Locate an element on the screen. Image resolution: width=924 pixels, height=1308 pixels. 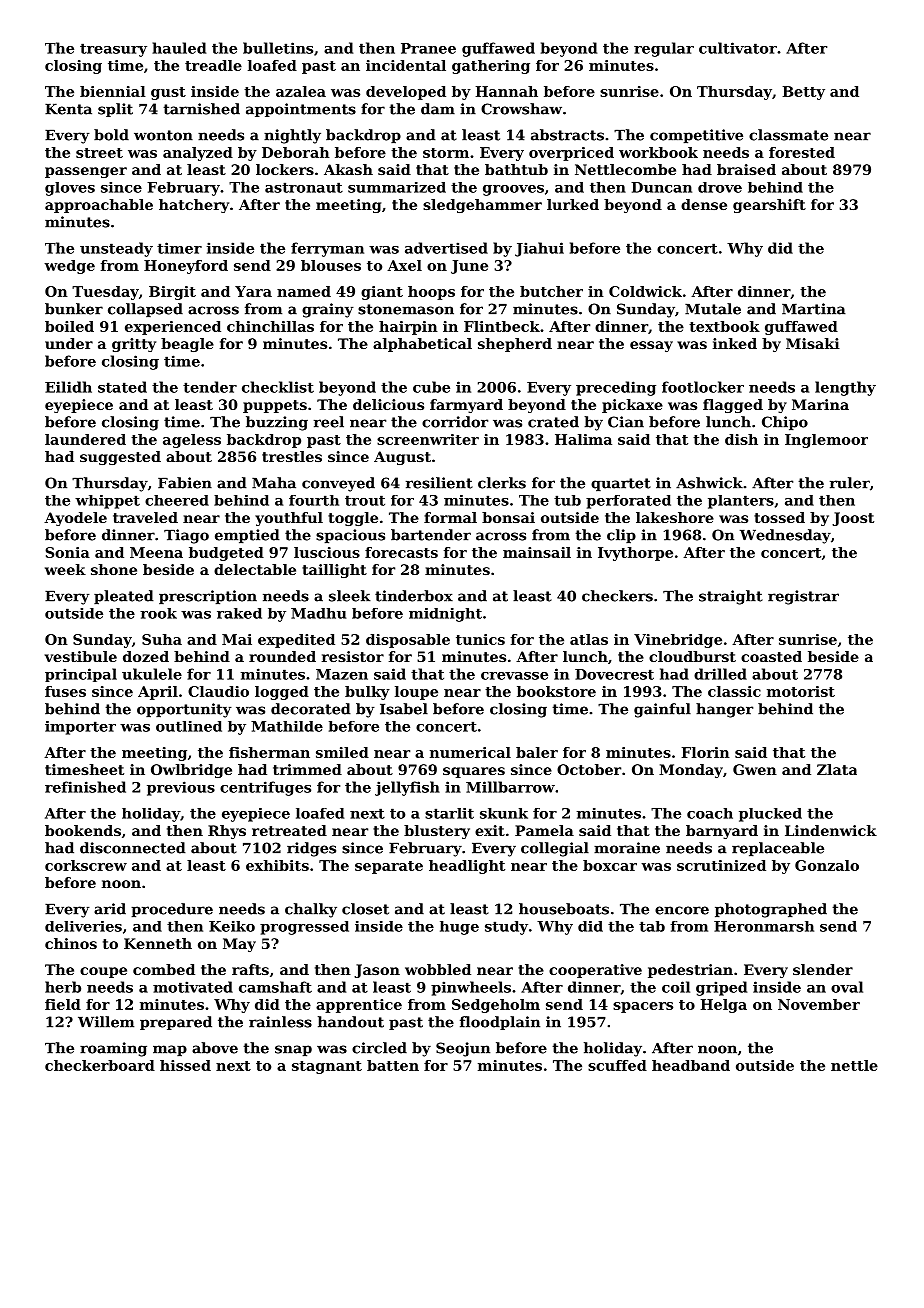
farmyard is located at coordinates (466, 406).
